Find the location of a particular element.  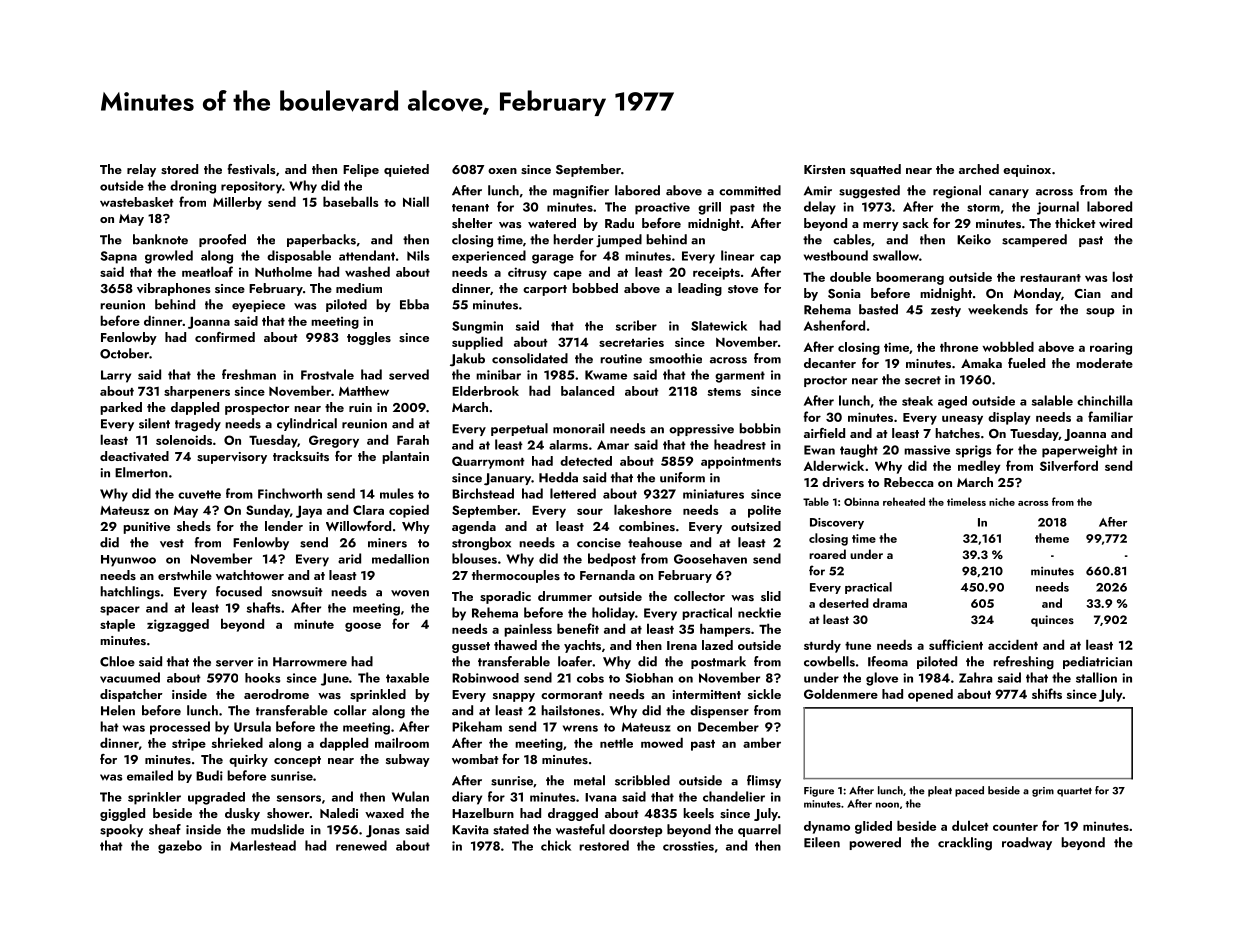

paperbacks is located at coordinates (321, 240).
